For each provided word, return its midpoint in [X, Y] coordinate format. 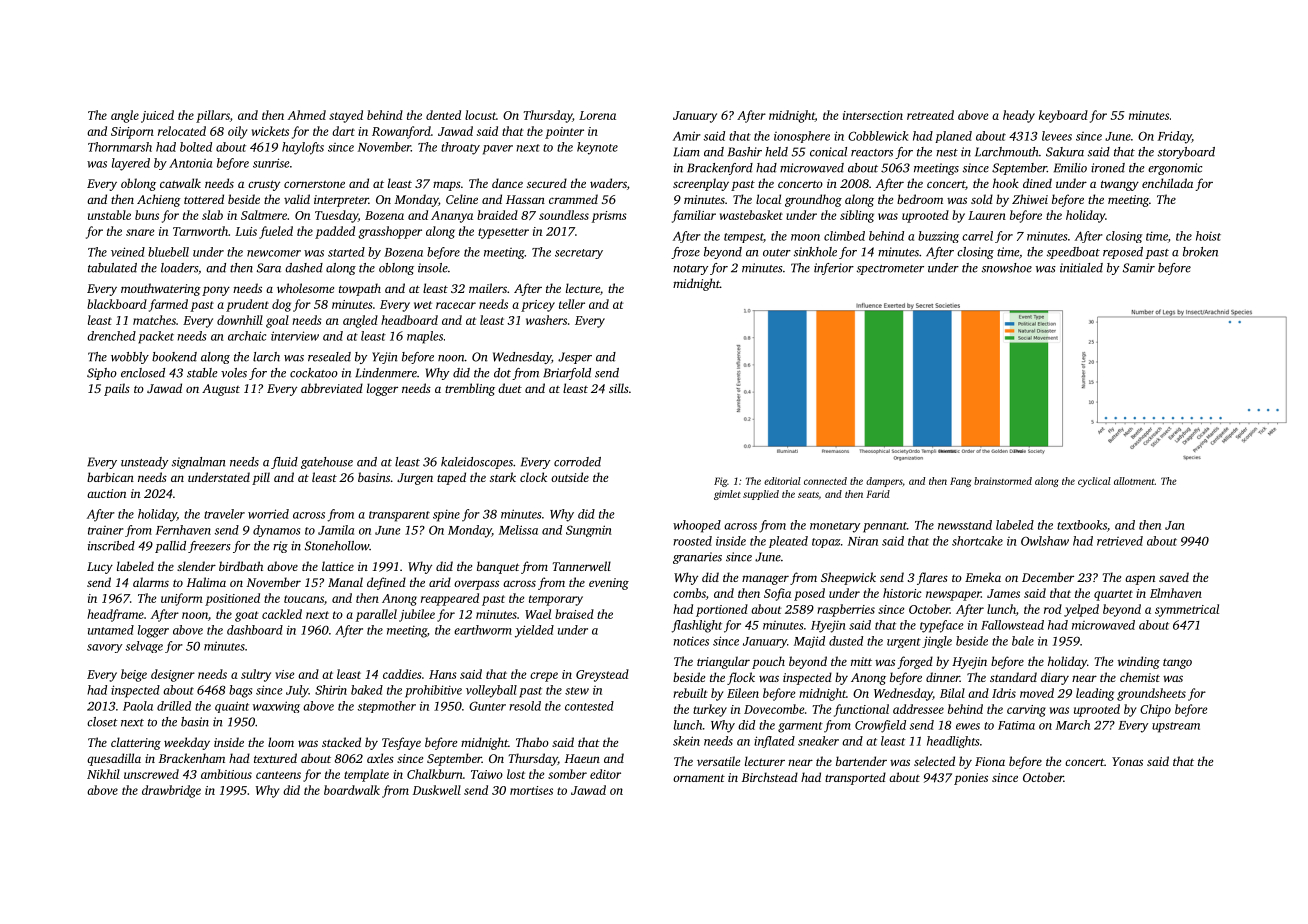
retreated [930, 115]
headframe [115, 615]
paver [498, 150]
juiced [157, 116]
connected [825, 481]
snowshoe [1007, 268]
